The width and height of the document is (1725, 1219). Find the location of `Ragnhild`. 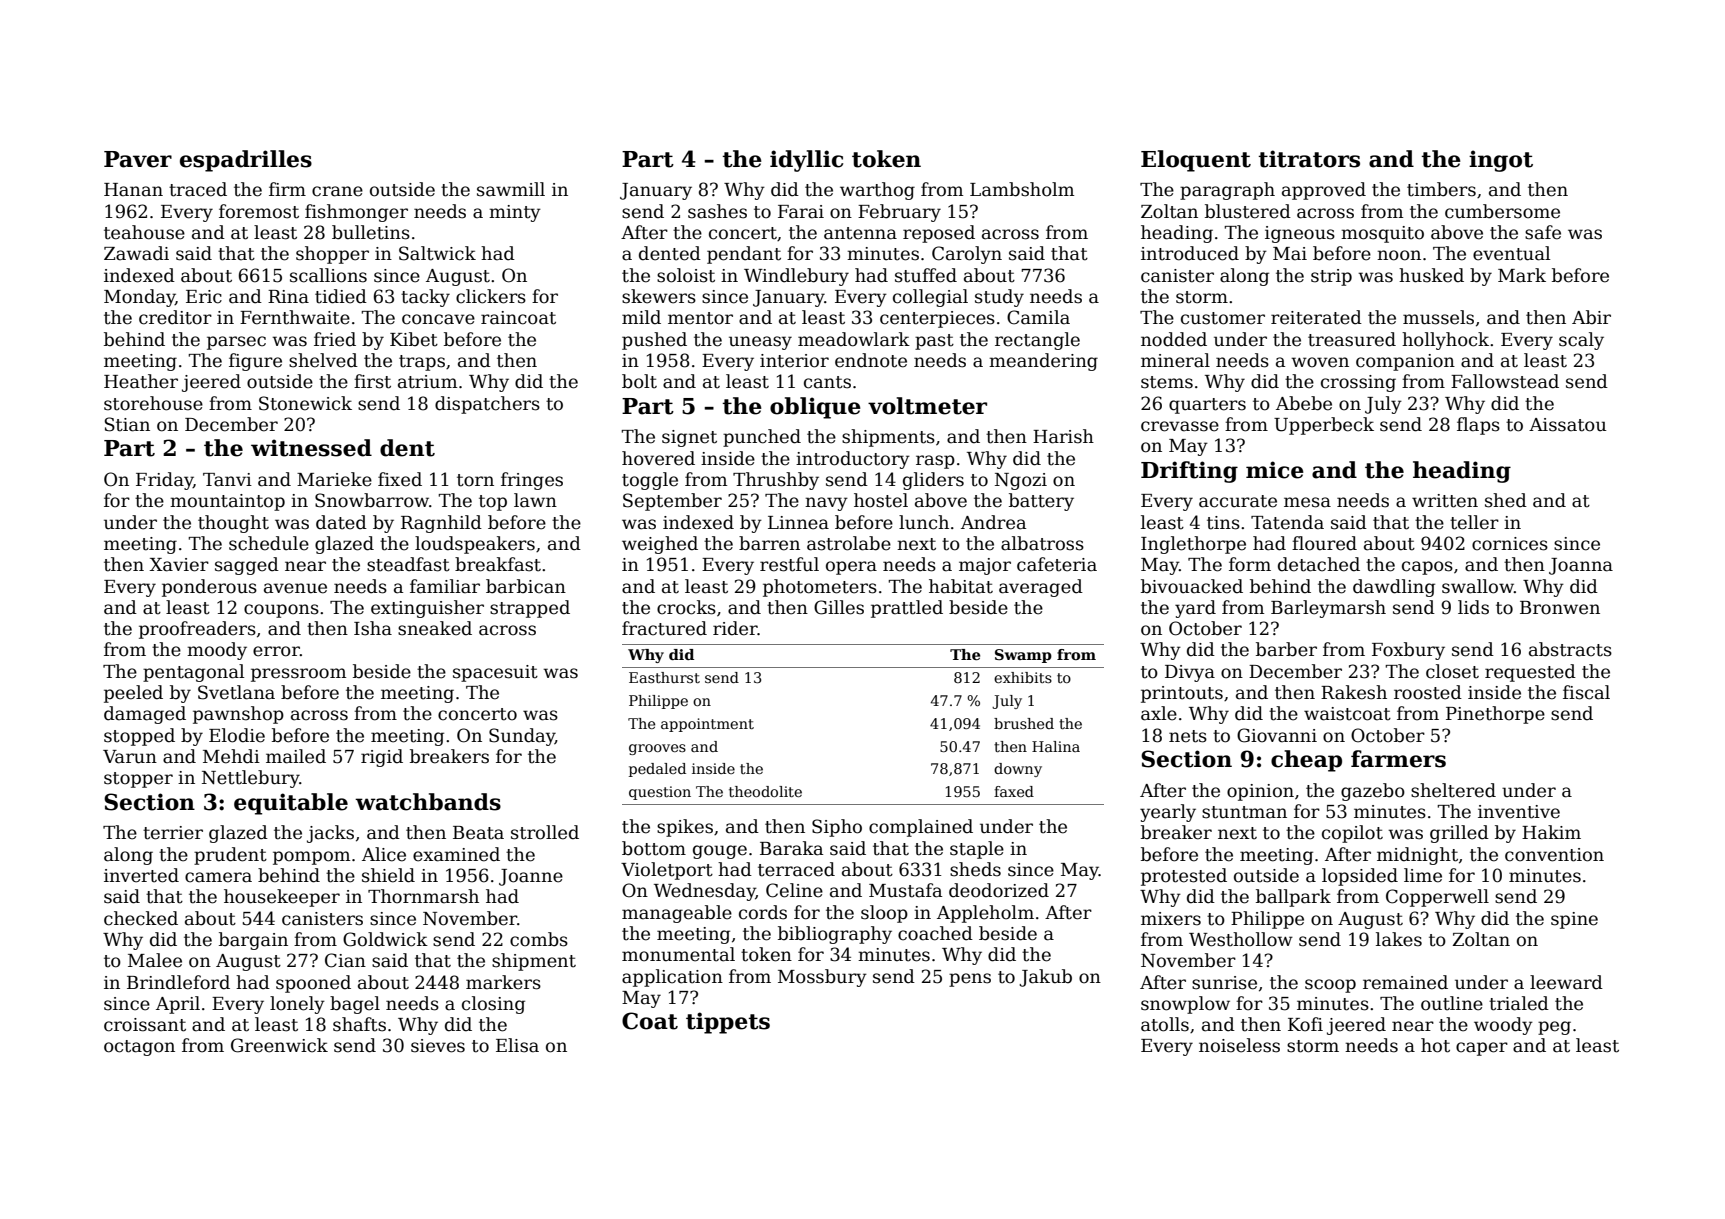

Ragnhild is located at coordinates (441, 524).
